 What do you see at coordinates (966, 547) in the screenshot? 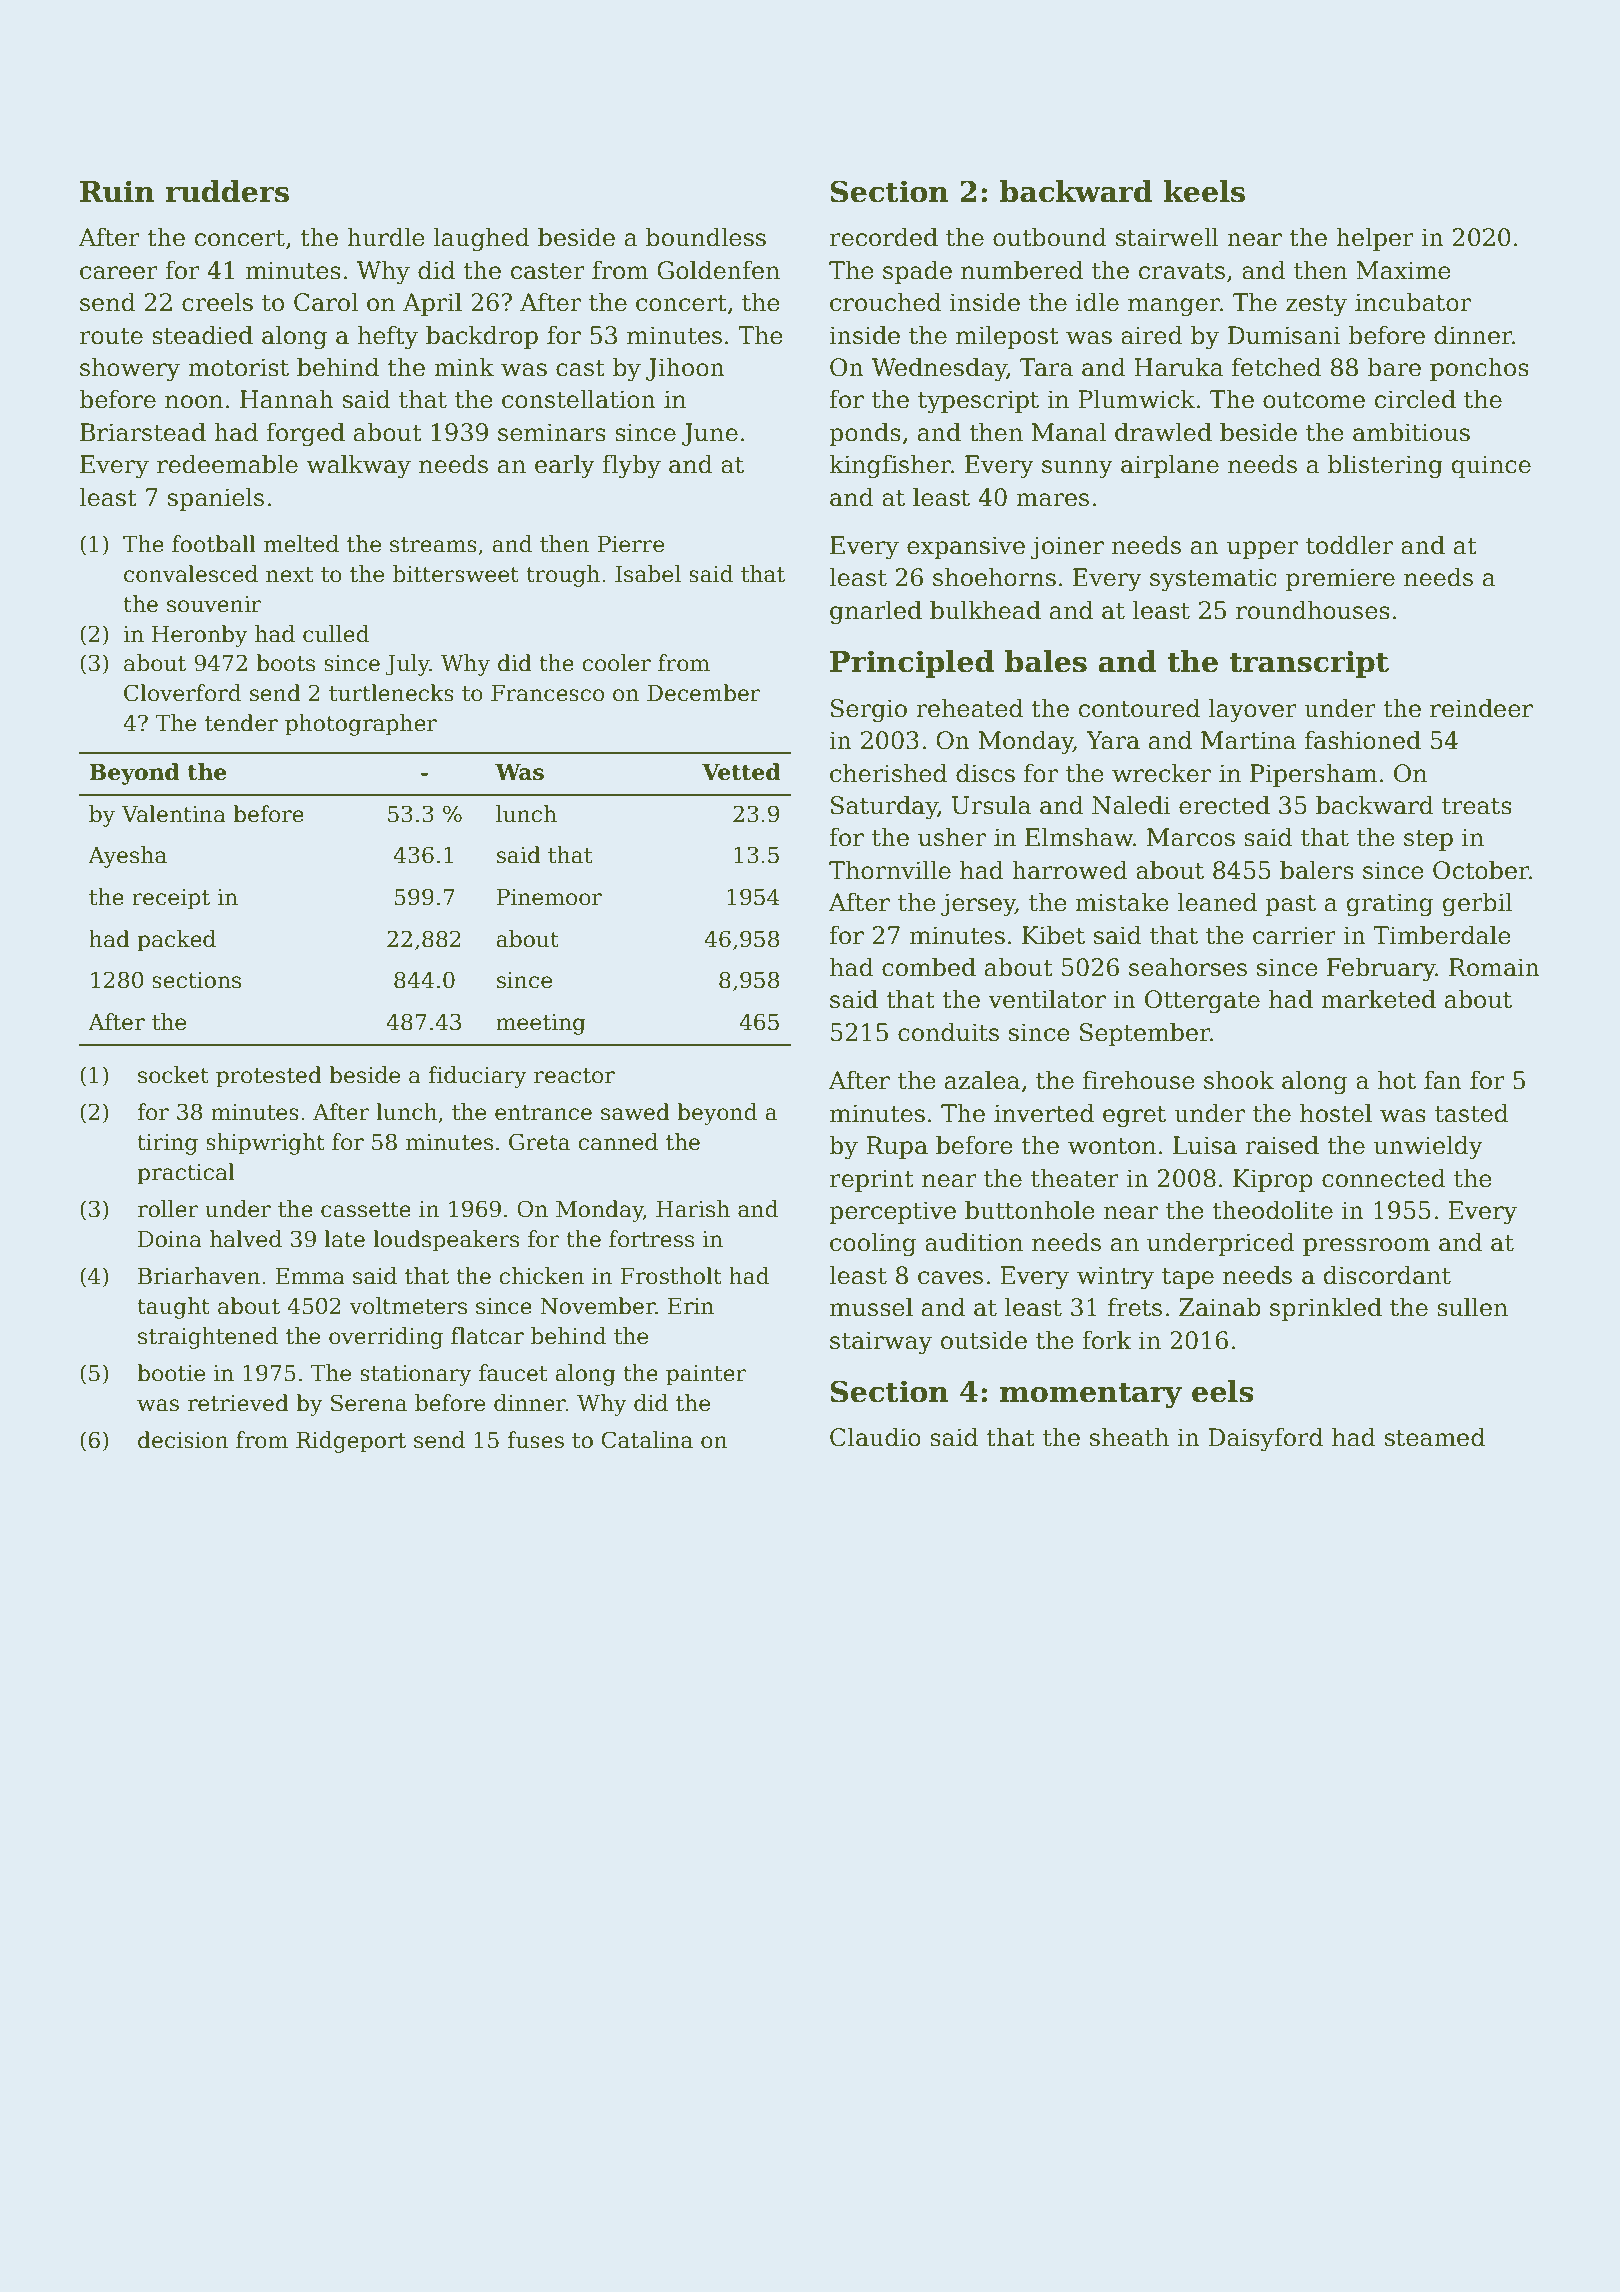
I see `expansive` at bounding box center [966, 547].
